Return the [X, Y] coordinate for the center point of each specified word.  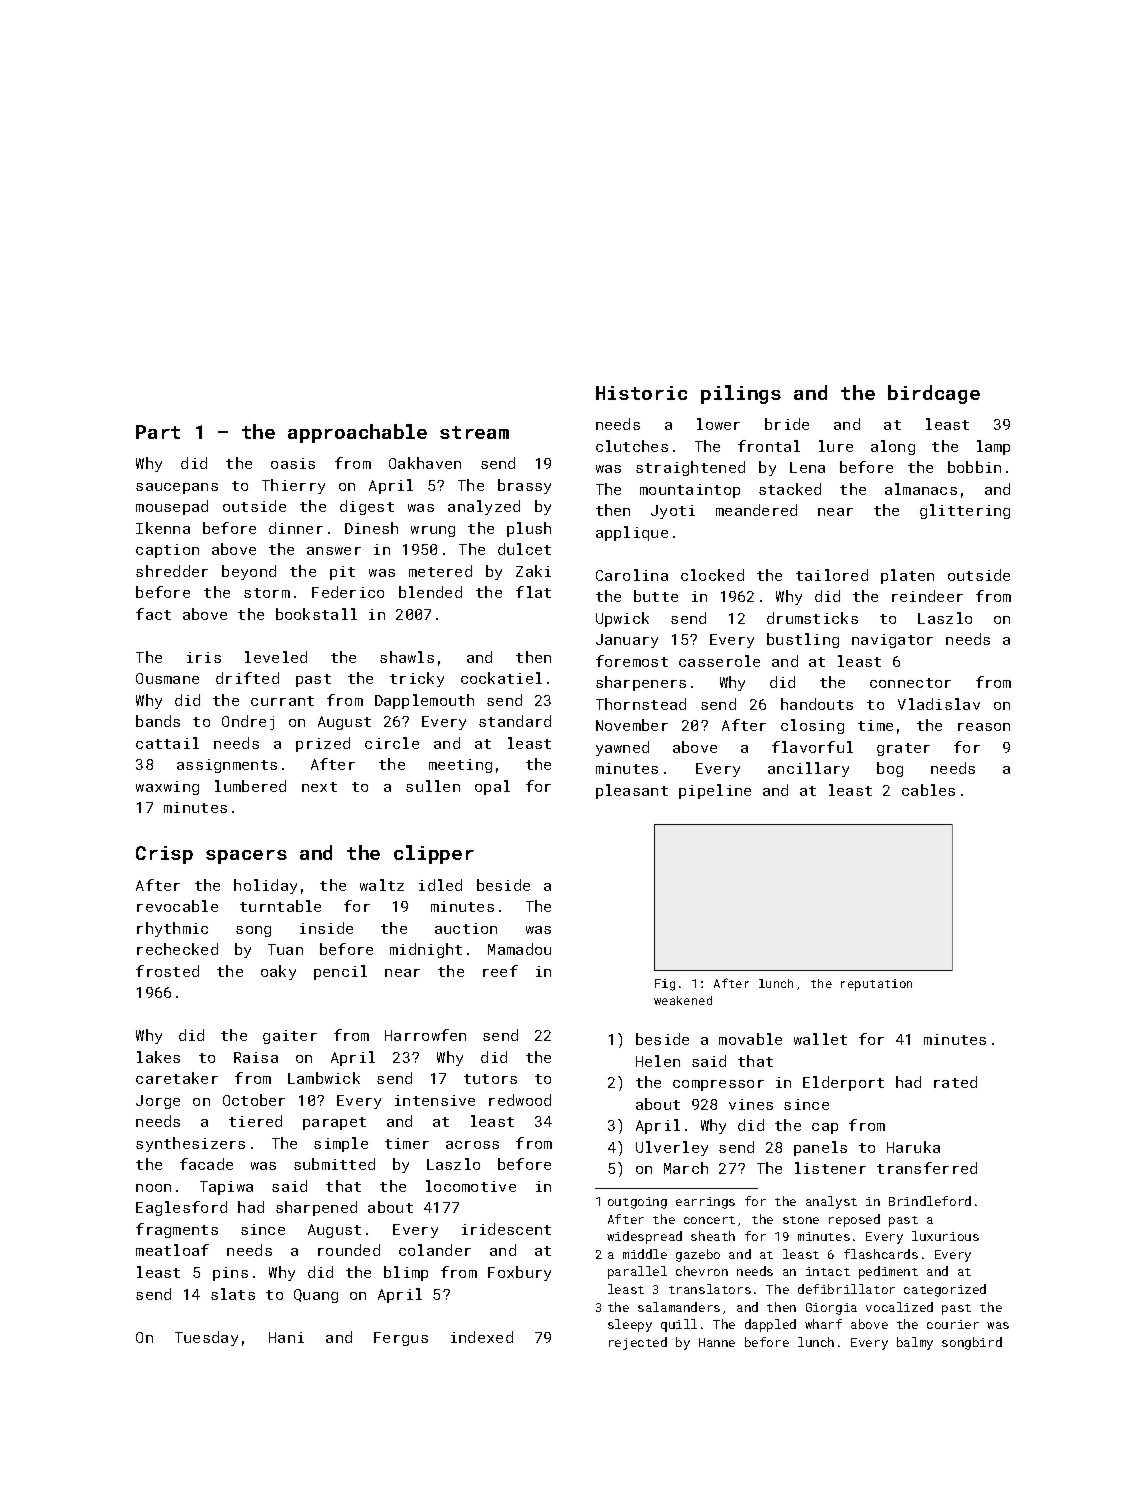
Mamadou [519, 949]
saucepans [177, 488]
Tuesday [206, 1338]
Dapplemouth [424, 701]
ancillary [808, 769]
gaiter [290, 1037]
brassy [524, 486]
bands [158, 721]
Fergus [401, 1339]
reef [500, 971]
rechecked [177, 949]
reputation [876, 985]
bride [787, 424]
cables [928, 790]
